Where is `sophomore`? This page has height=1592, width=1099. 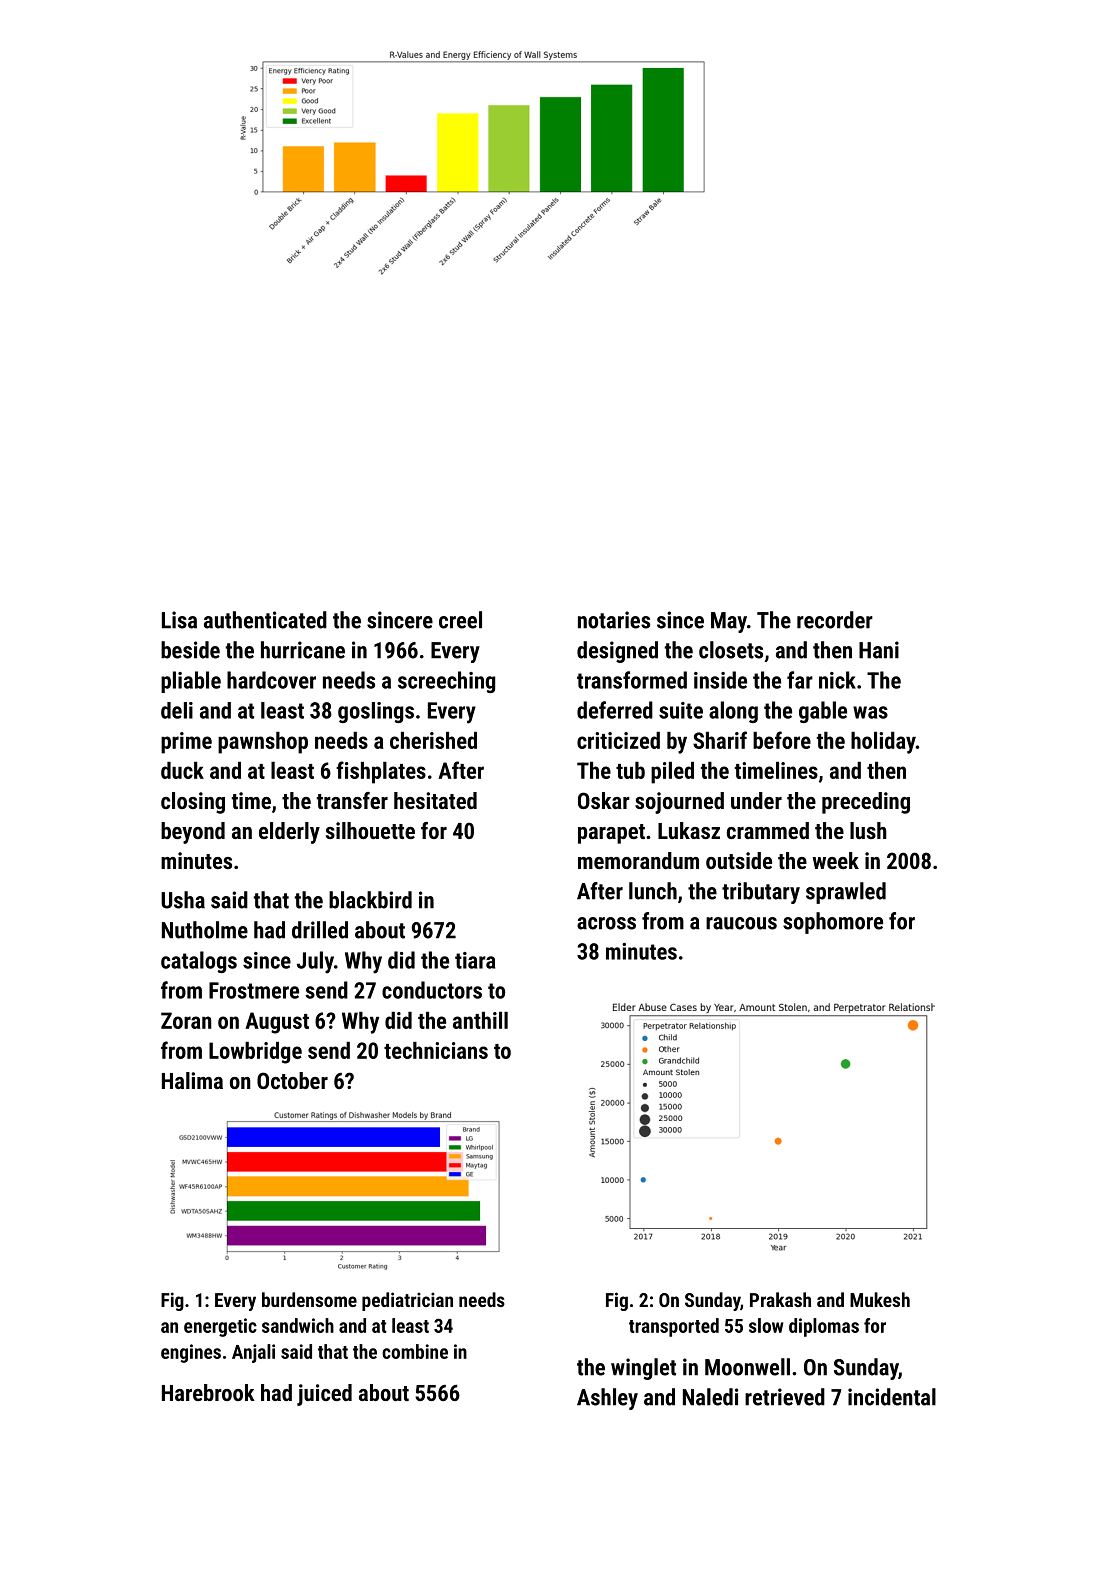 sophomore is located at coordinates (833, 923).
